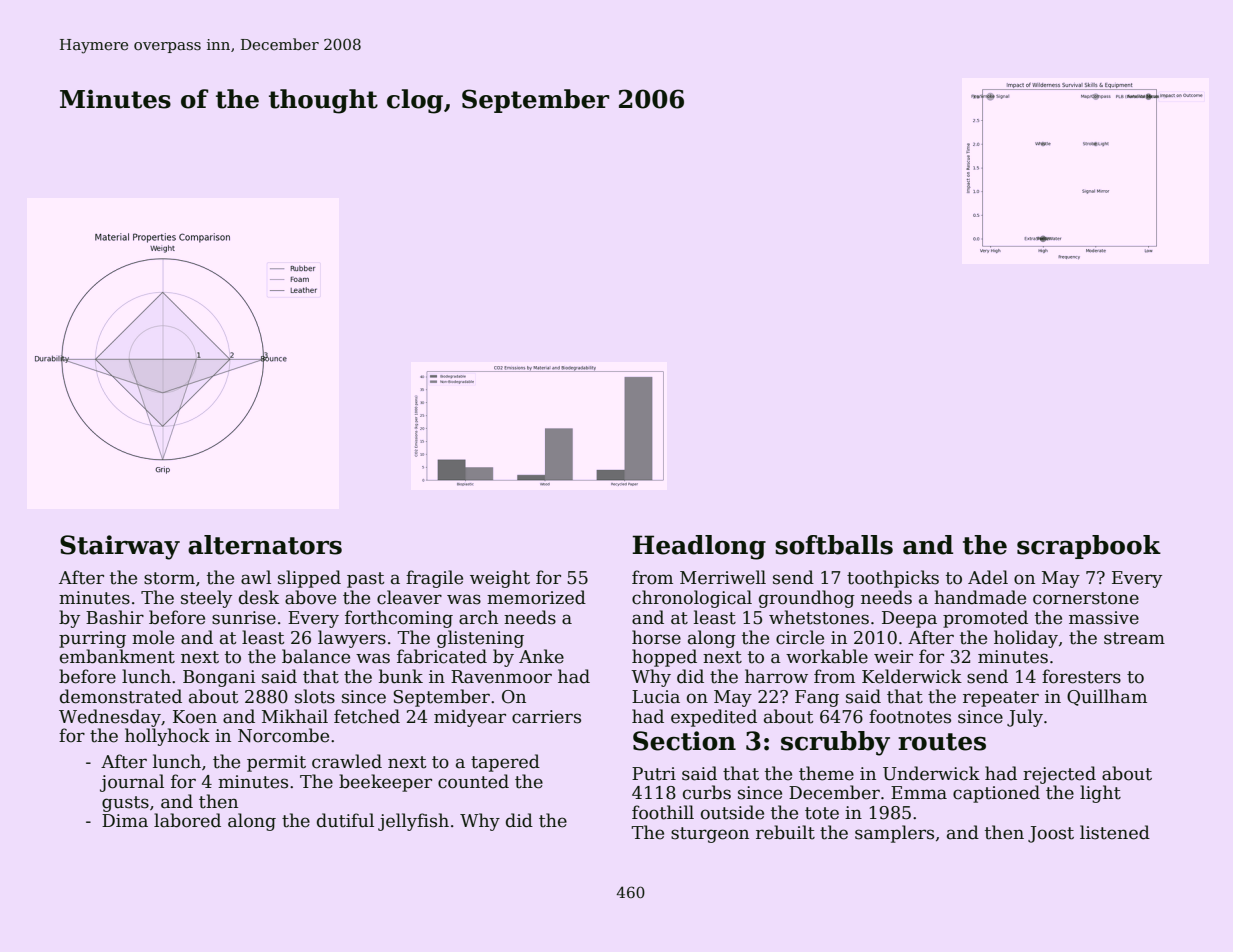  Describe the element at coordinates (169, 578) in the document. I see `storm` at that location.
